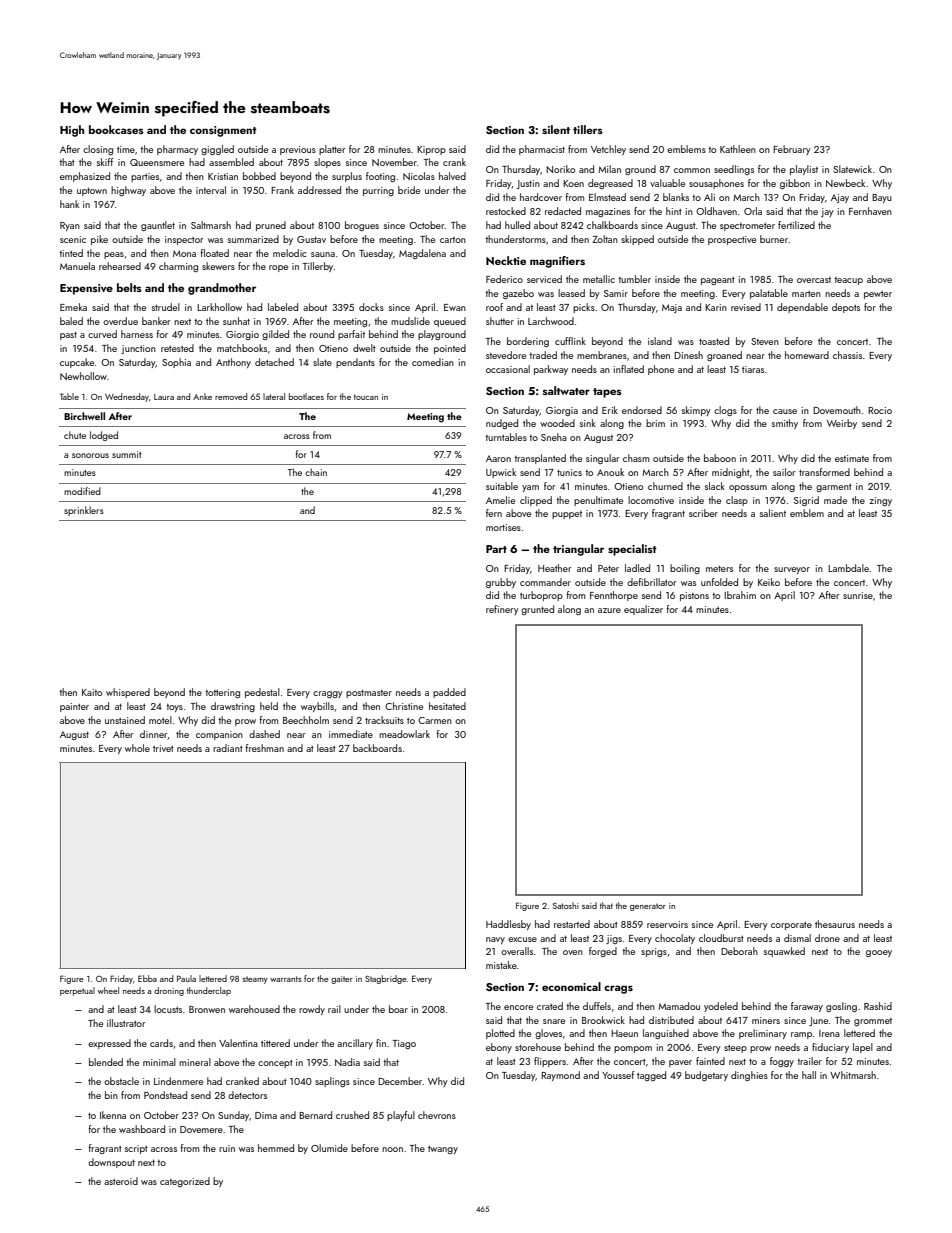  I want to click on Satoshi, so click(566, 905).
